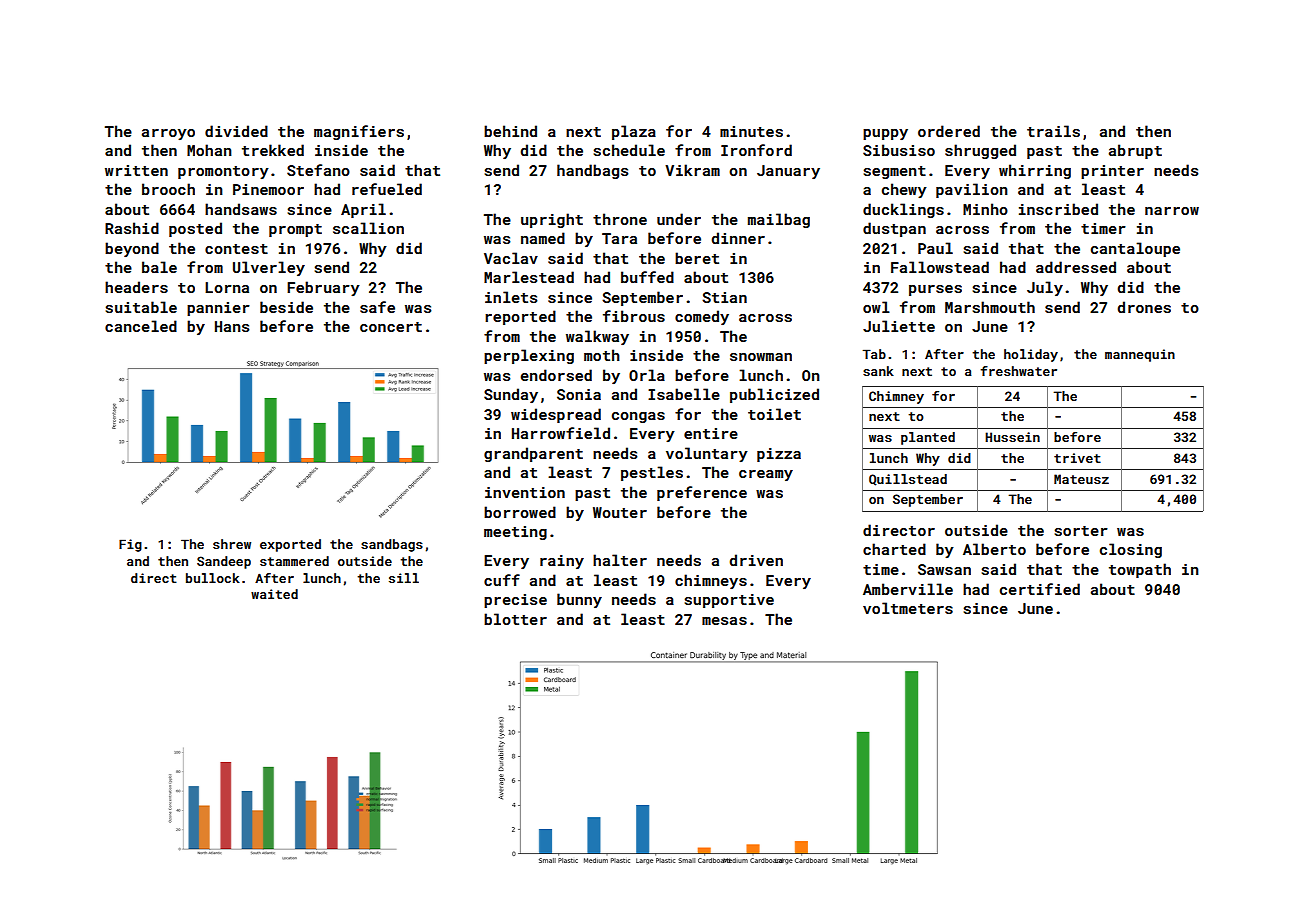  I want to click on addressed, so click(1076, 267).
